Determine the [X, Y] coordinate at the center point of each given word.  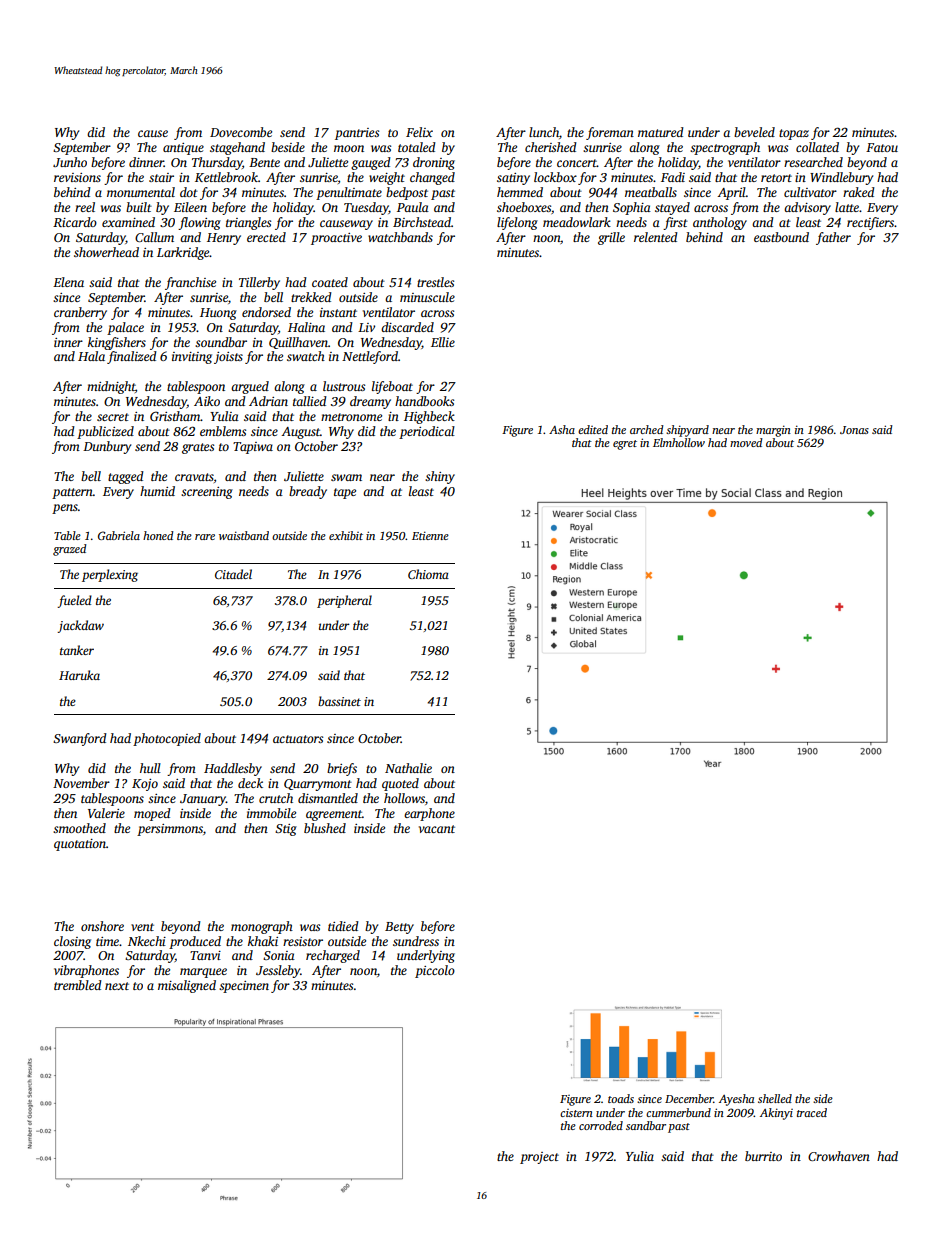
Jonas [854, 430]
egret [625, 445]
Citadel [233, 574]
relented [656, 237]
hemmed [520, 192]
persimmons [170, 830]
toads [621, 1098]
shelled [775, 1098]
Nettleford [370, 357]
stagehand [237, 148]
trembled [78, 985]
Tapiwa [253, 448]
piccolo [435, 971]
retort [776, 178]
